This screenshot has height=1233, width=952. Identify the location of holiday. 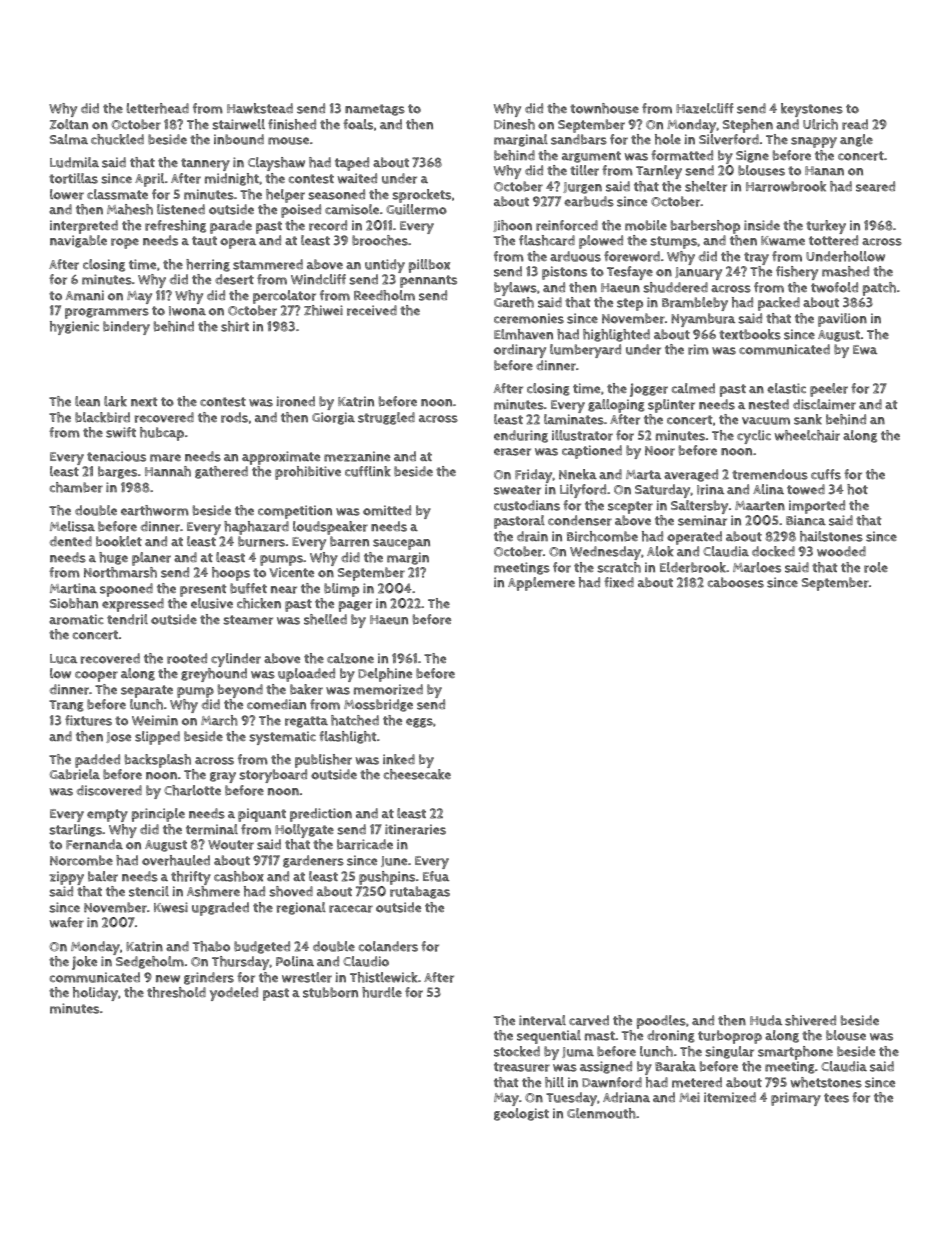
(95, 994).
